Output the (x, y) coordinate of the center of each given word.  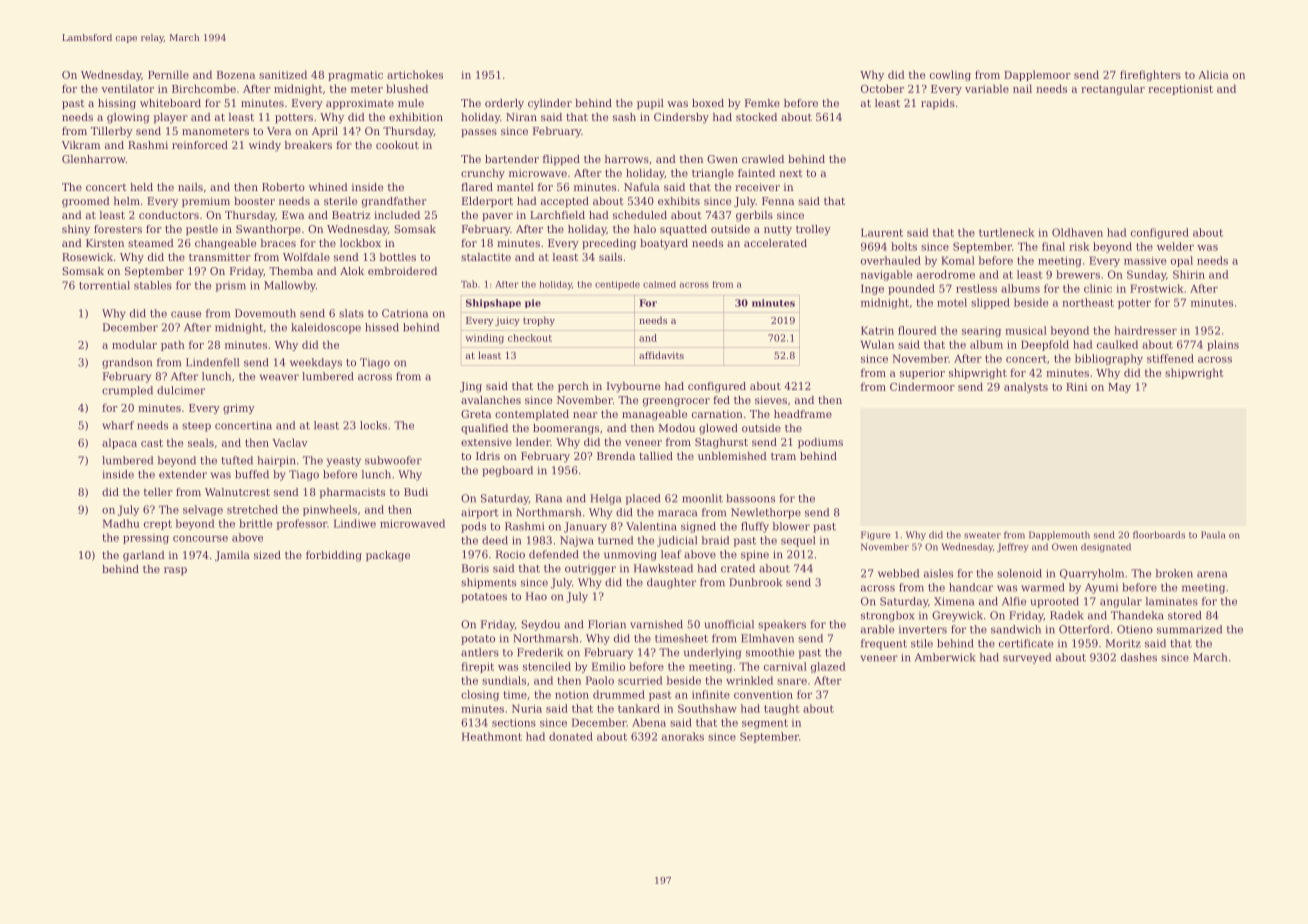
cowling (950, 75)
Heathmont (492, 736)
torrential (104, 285)
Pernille (168, 74)
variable (987, 88)
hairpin (276, 461)
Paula (1213, 535)
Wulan (877, 344)
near (585, 415)
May (1119, 388)
